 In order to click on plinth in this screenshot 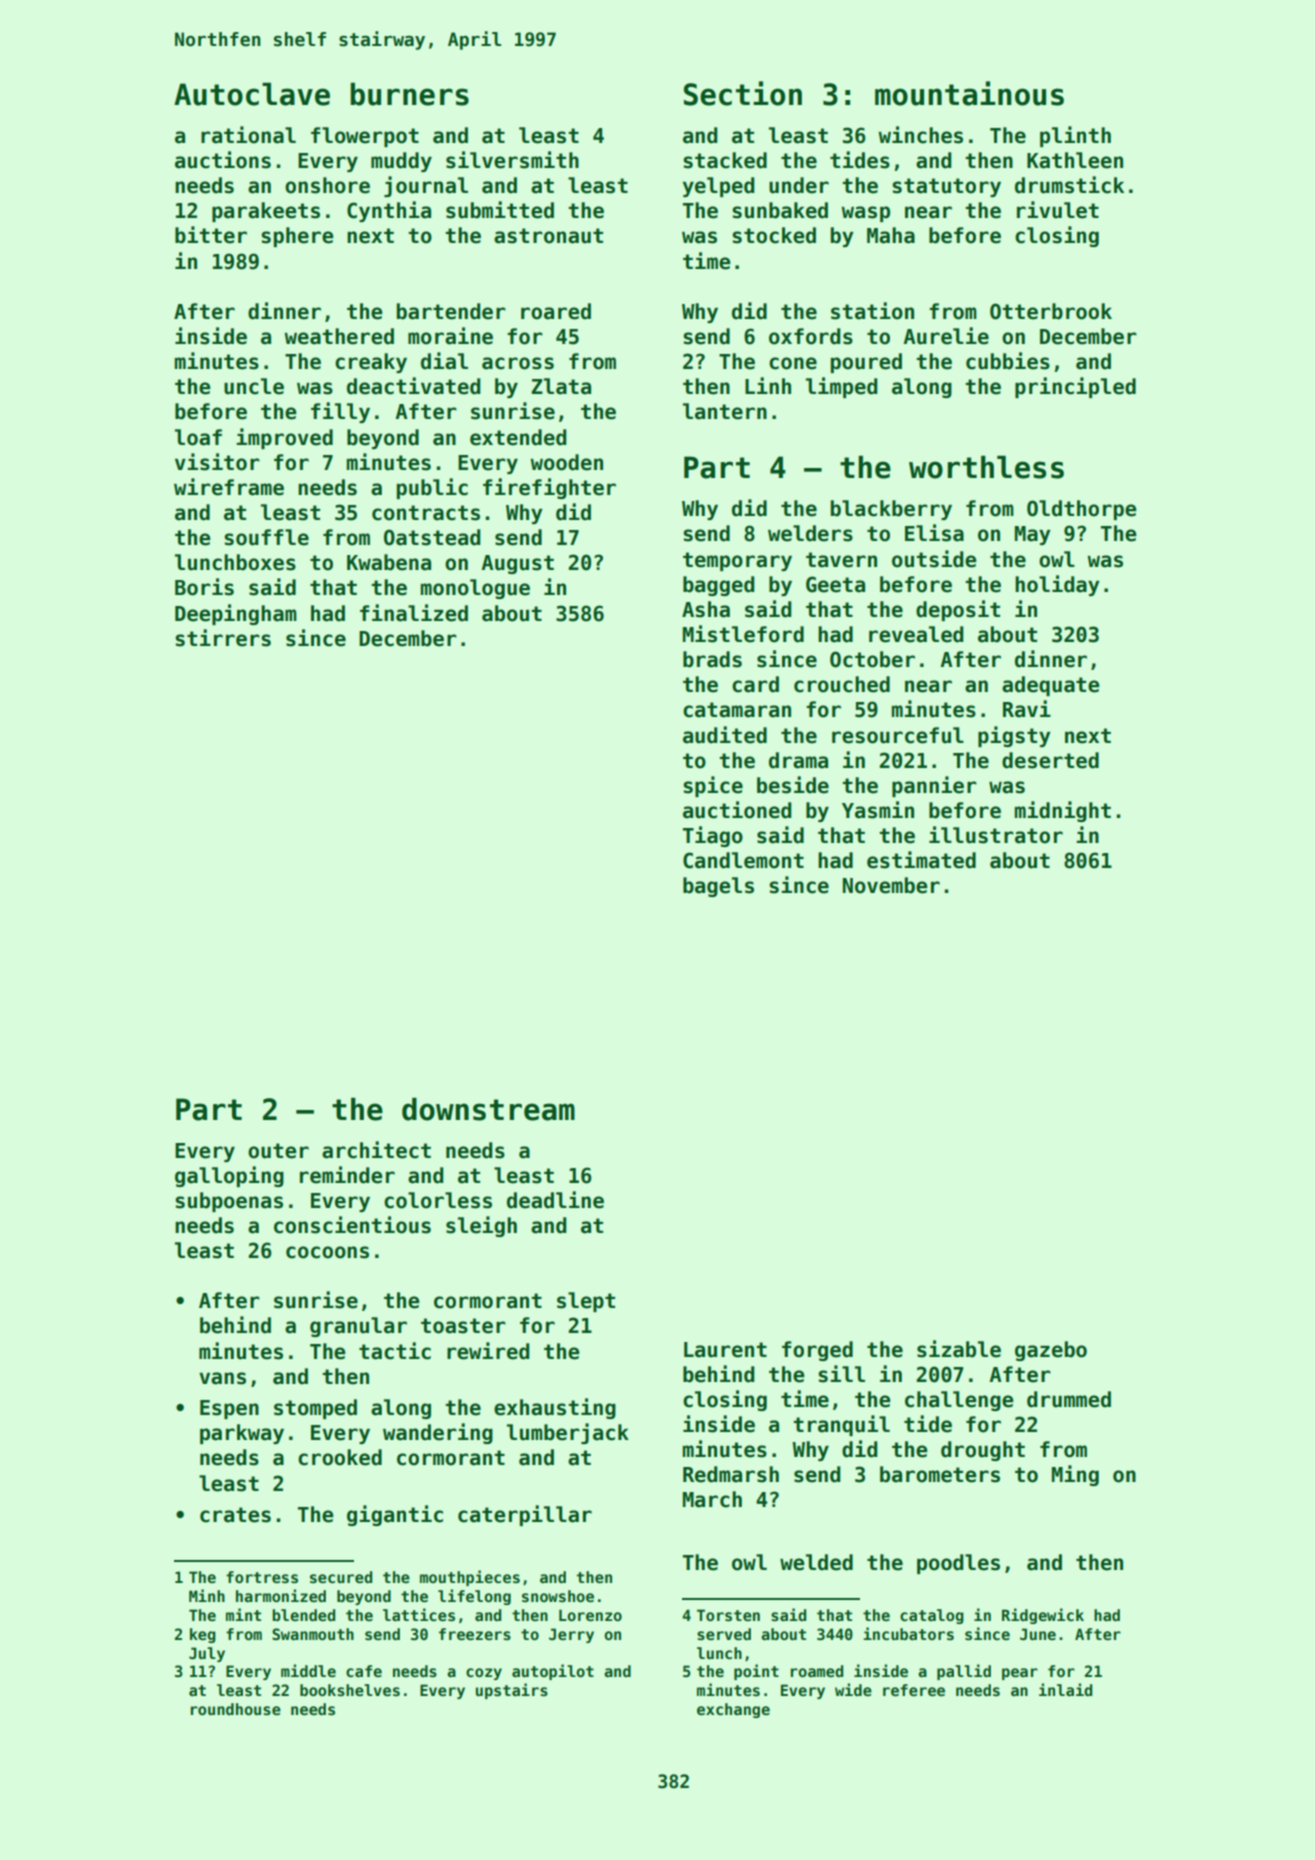, I will do `click(1075, 136)`.
